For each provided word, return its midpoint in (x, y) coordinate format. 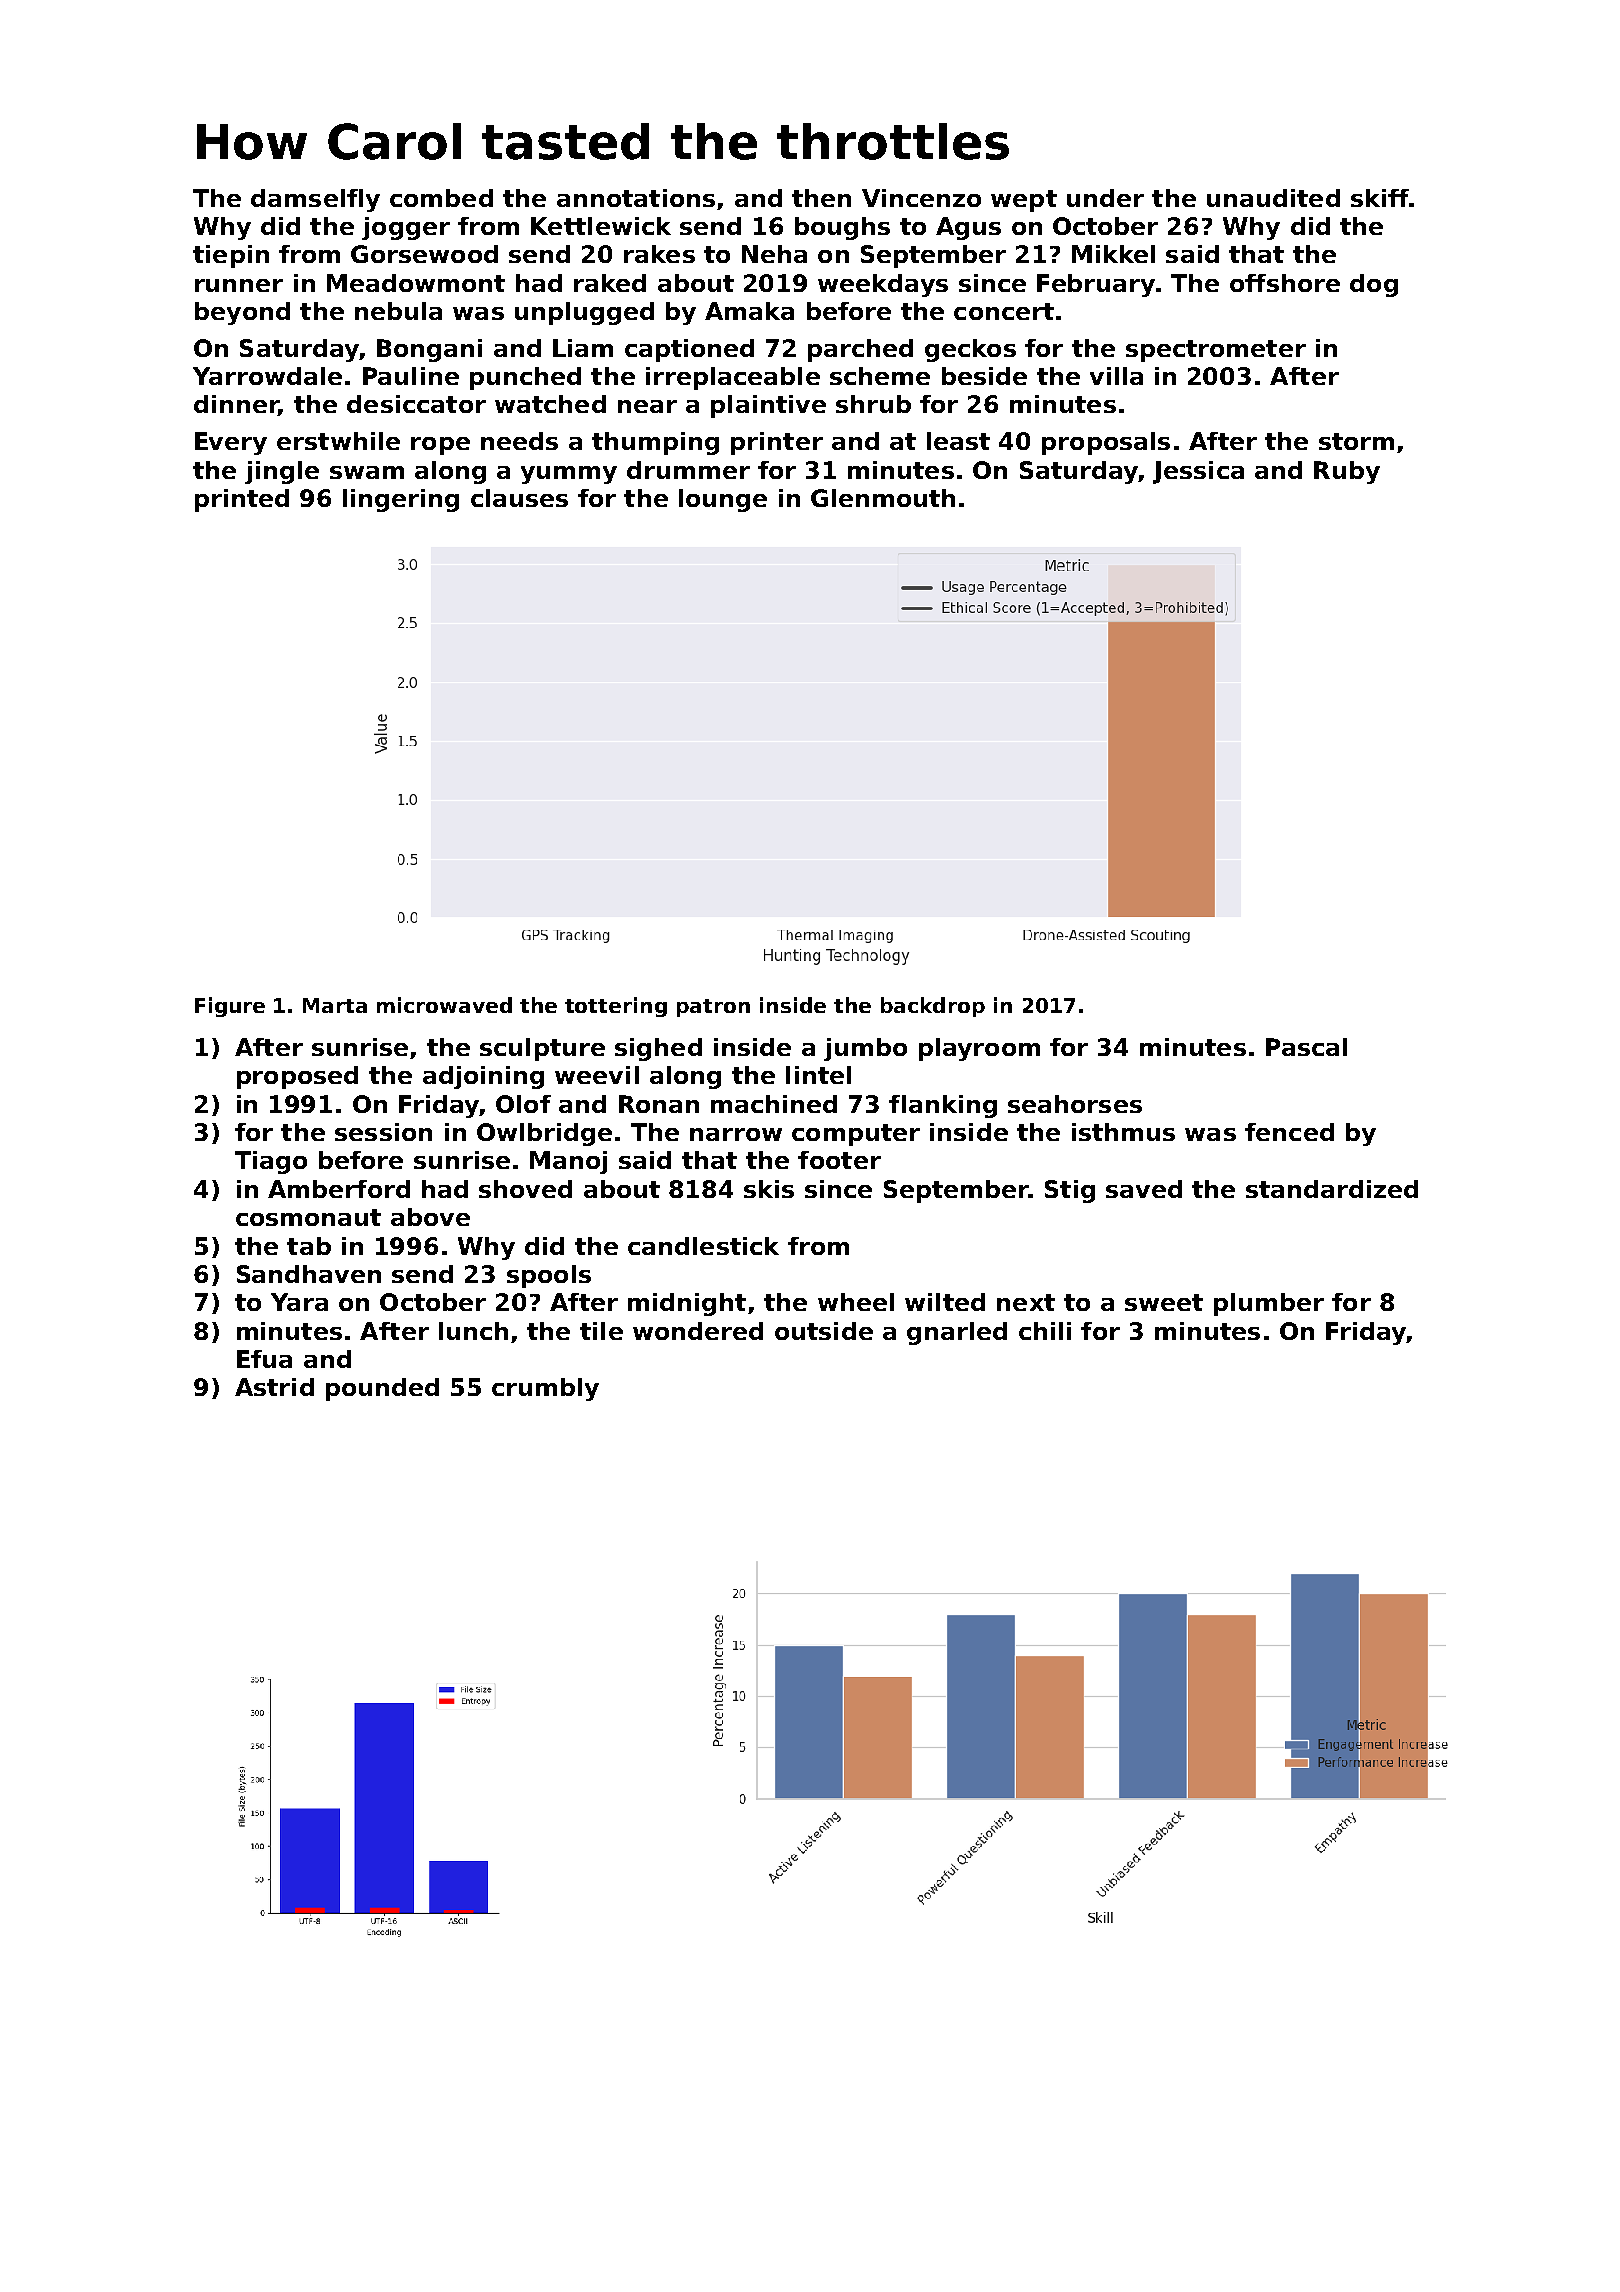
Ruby (1347, 472)
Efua (264, 1359)
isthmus (1123, 1132)
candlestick (703, 1246)
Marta (335, 1005)
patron (713, 1008)
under (1105, 198)
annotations (636, 198)
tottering (616, 1007)
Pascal (1306, 1047)
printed (242, 500)
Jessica (1198, 472)
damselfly (315, 200)
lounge (723, 500)
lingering (401, 500)
